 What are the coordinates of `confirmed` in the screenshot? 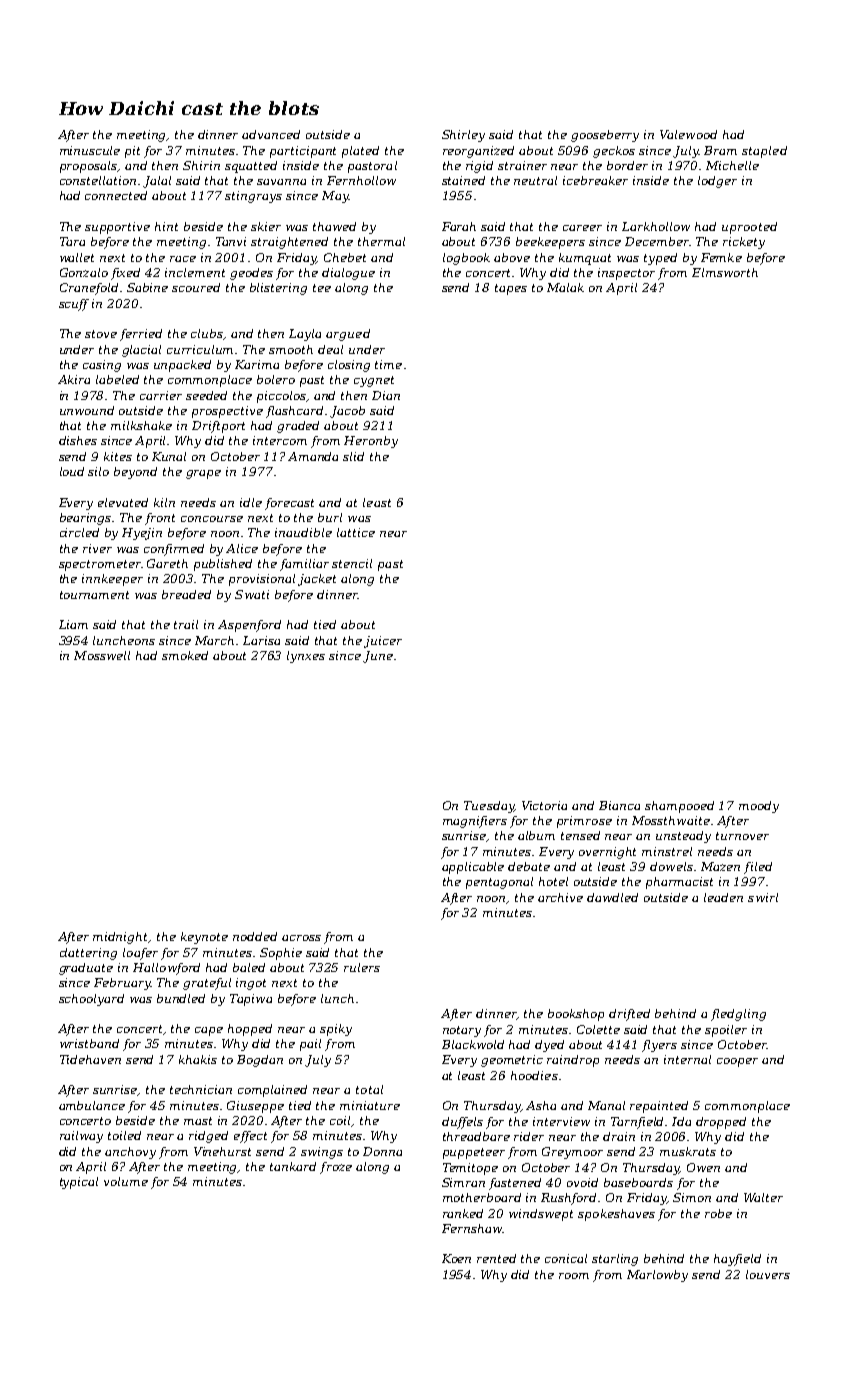 It's located at (174, 550).
